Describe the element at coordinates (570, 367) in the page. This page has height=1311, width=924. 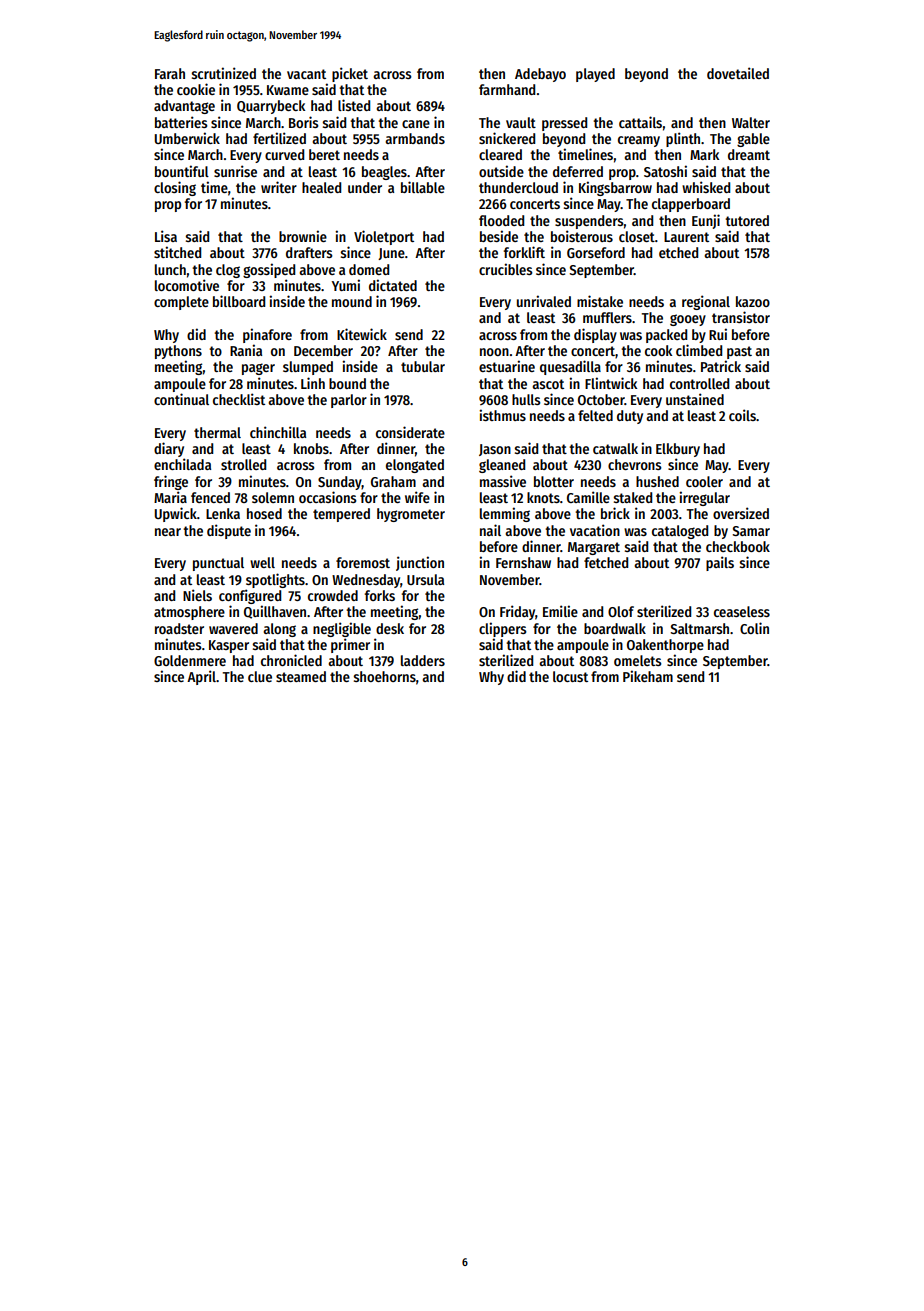
I see `quesadilla` at that location.
